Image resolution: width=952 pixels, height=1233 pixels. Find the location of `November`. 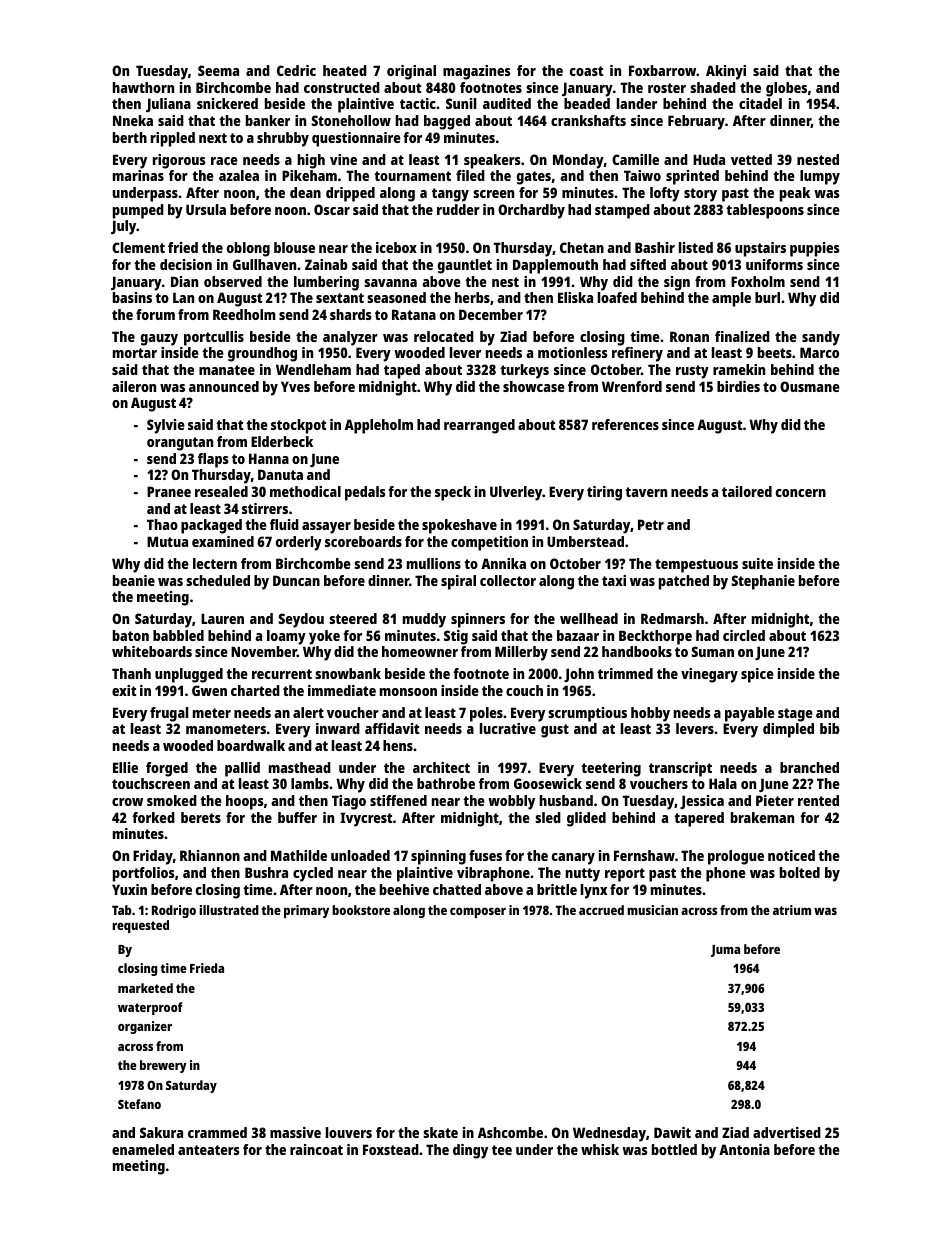

November is located at coordinates (264, 651).
